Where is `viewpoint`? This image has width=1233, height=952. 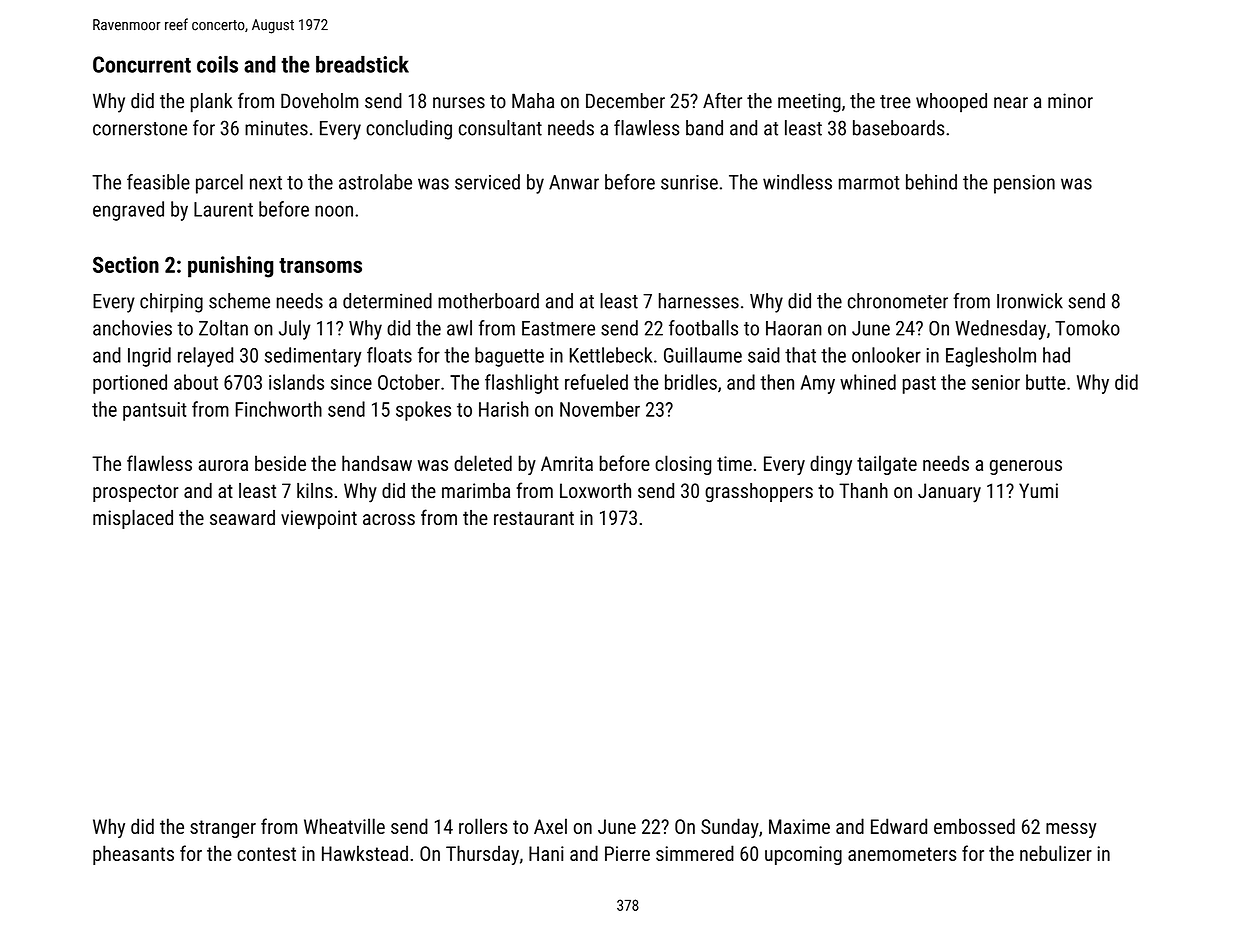
viewpoint is located at coordinates (319, 519).
